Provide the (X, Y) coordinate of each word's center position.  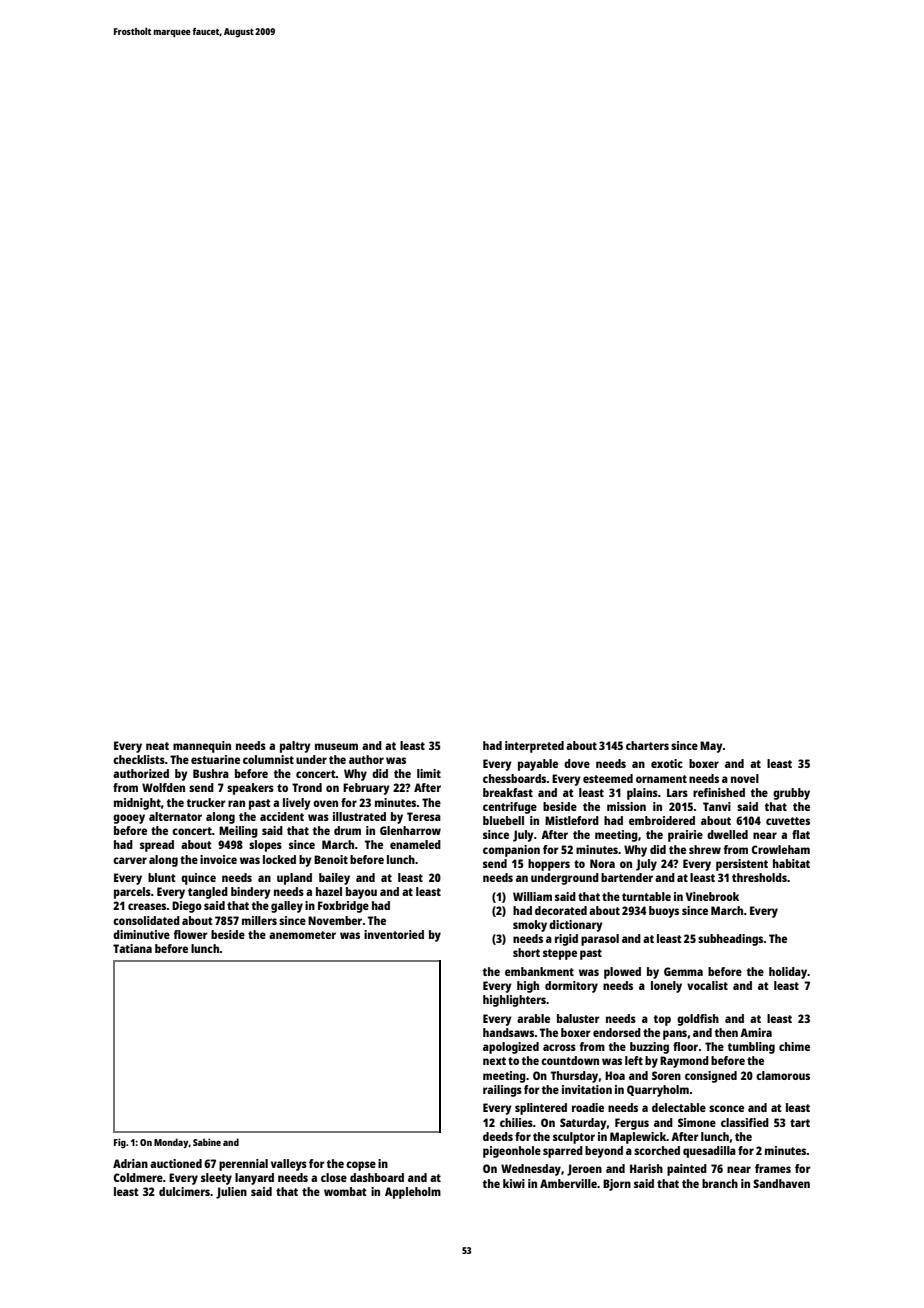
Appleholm (413, 1193)
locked (279, 859)
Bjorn (617, 1185)
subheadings (731, 940)
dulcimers (184, 1191)
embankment (539, 971)
